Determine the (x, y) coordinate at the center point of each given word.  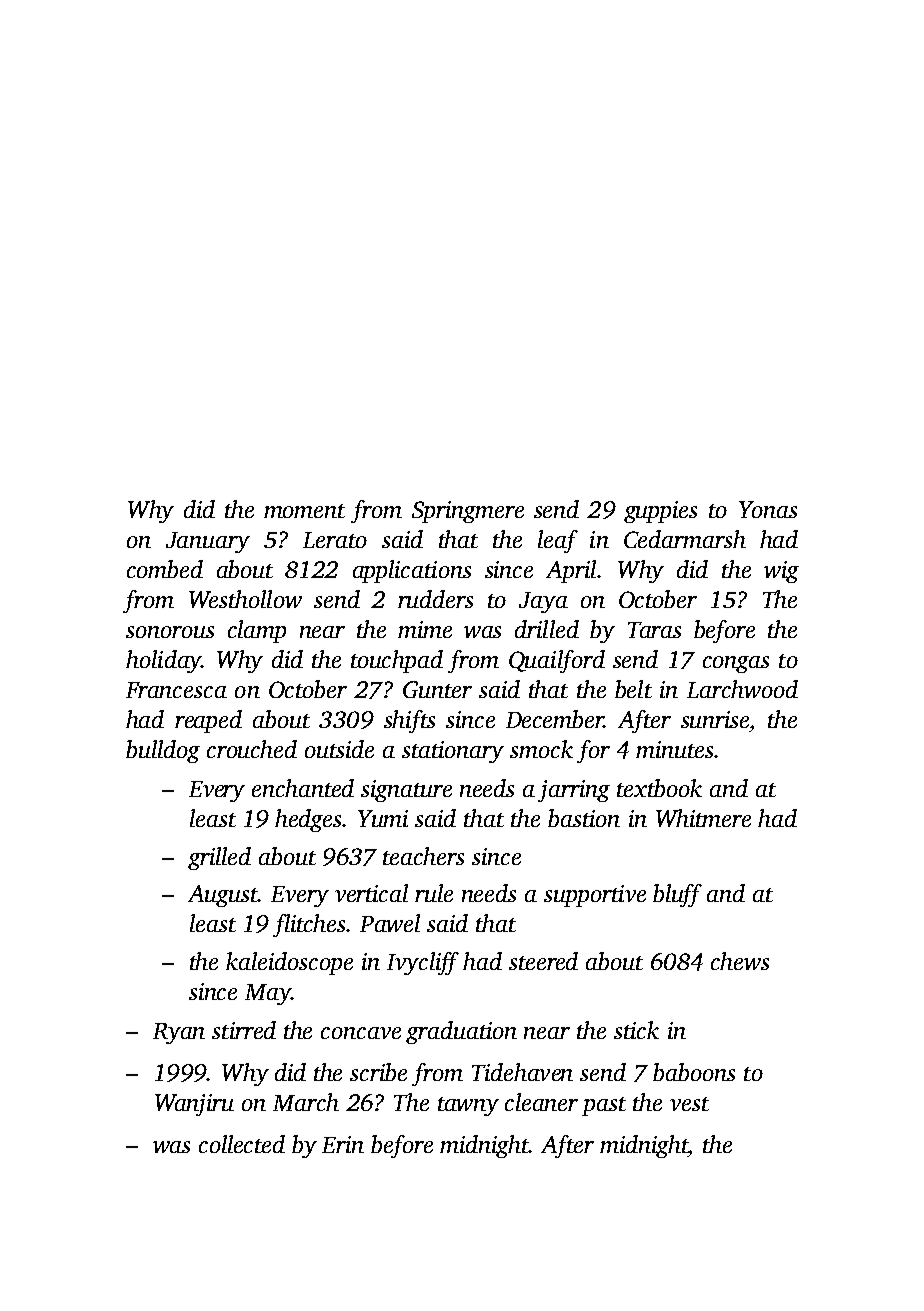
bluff (677, 895)
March (306, 1102)
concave (361, 1033)
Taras (654, 630)
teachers (423, 856)
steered (543, 961)
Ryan (179, 1033)
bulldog (163, 751)
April (571, 571)
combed (165, 569)
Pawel (390, 923)
